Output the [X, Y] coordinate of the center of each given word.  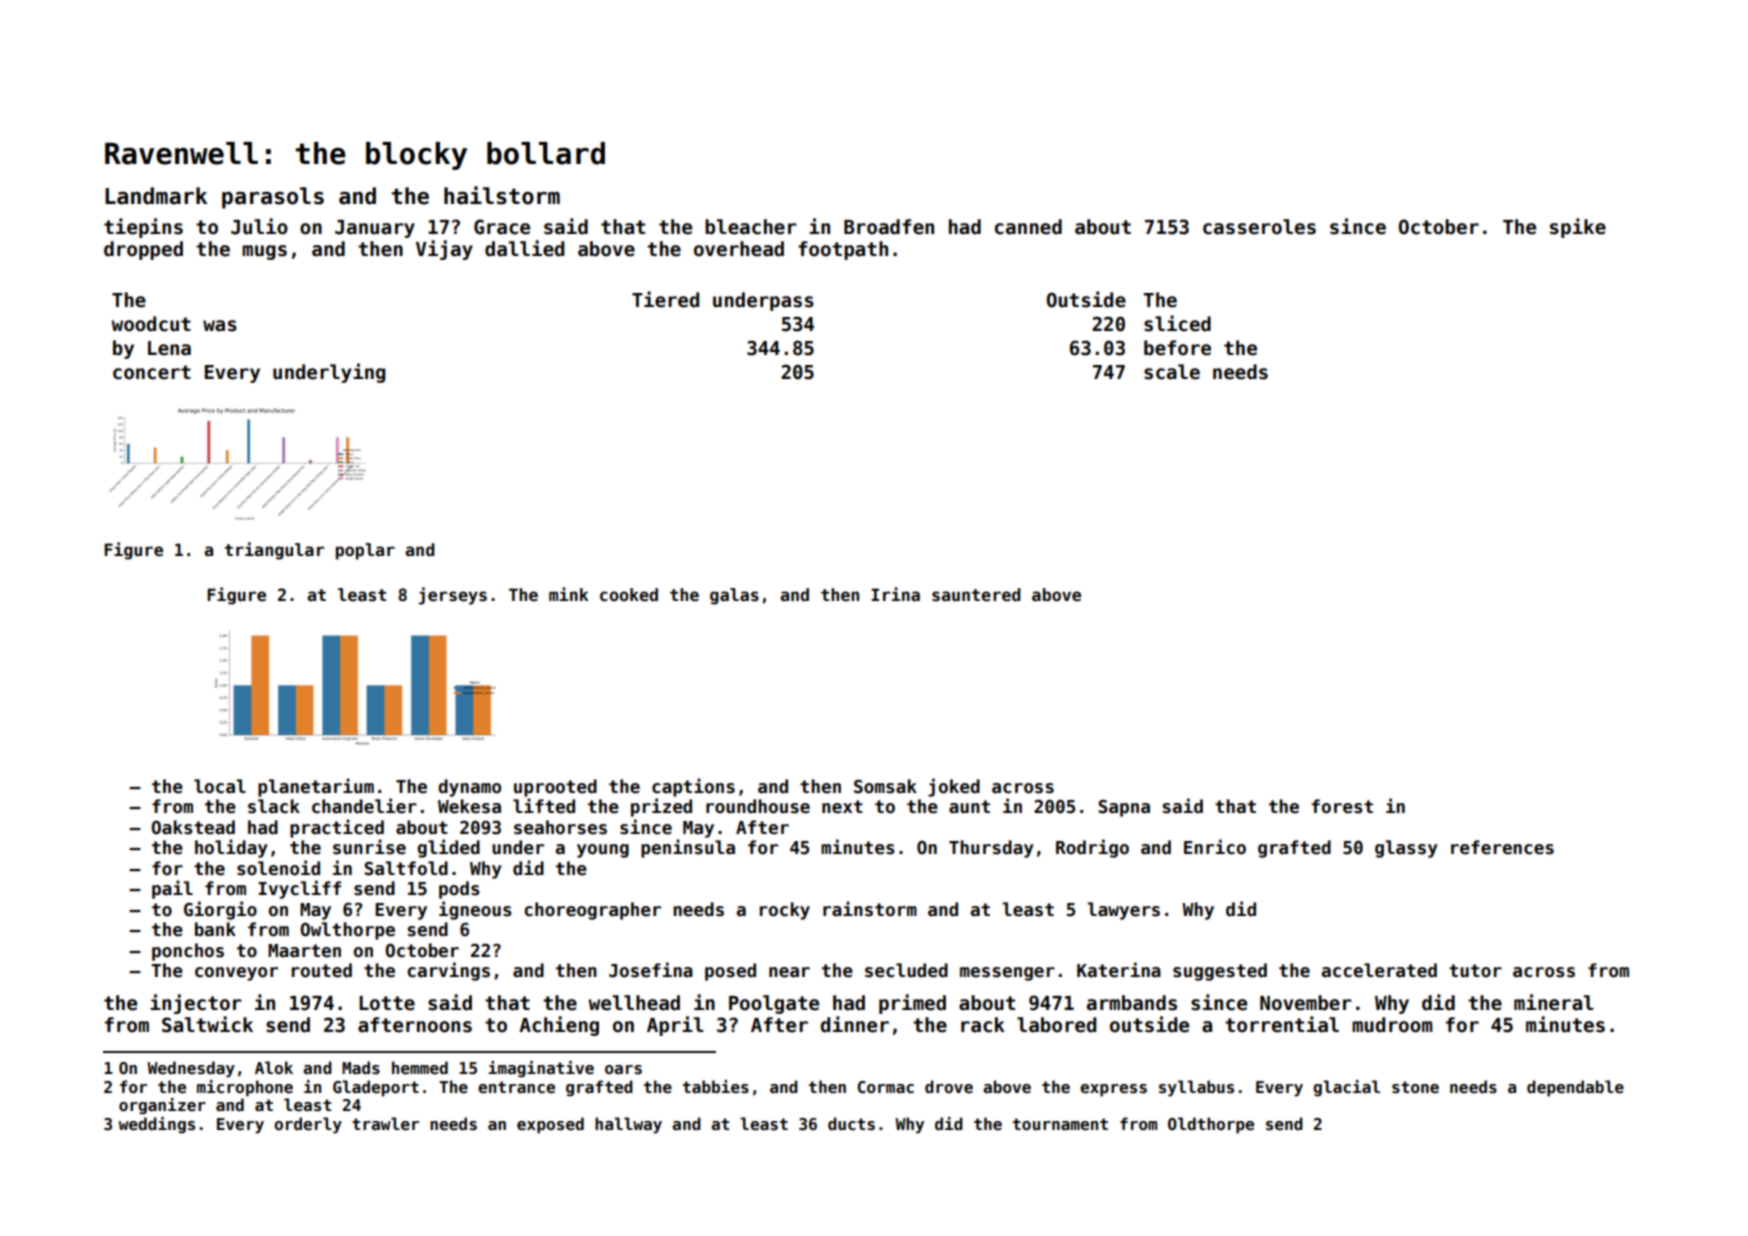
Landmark [156, 196]
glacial [1346, 1088]
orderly [308, 1125]
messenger [1007, 974]
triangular [274, 551]
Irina [895, 594]
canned [1028, 227]
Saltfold [406, 868]
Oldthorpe [1211, 1125]
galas [734, 596]
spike [1578, 228]
